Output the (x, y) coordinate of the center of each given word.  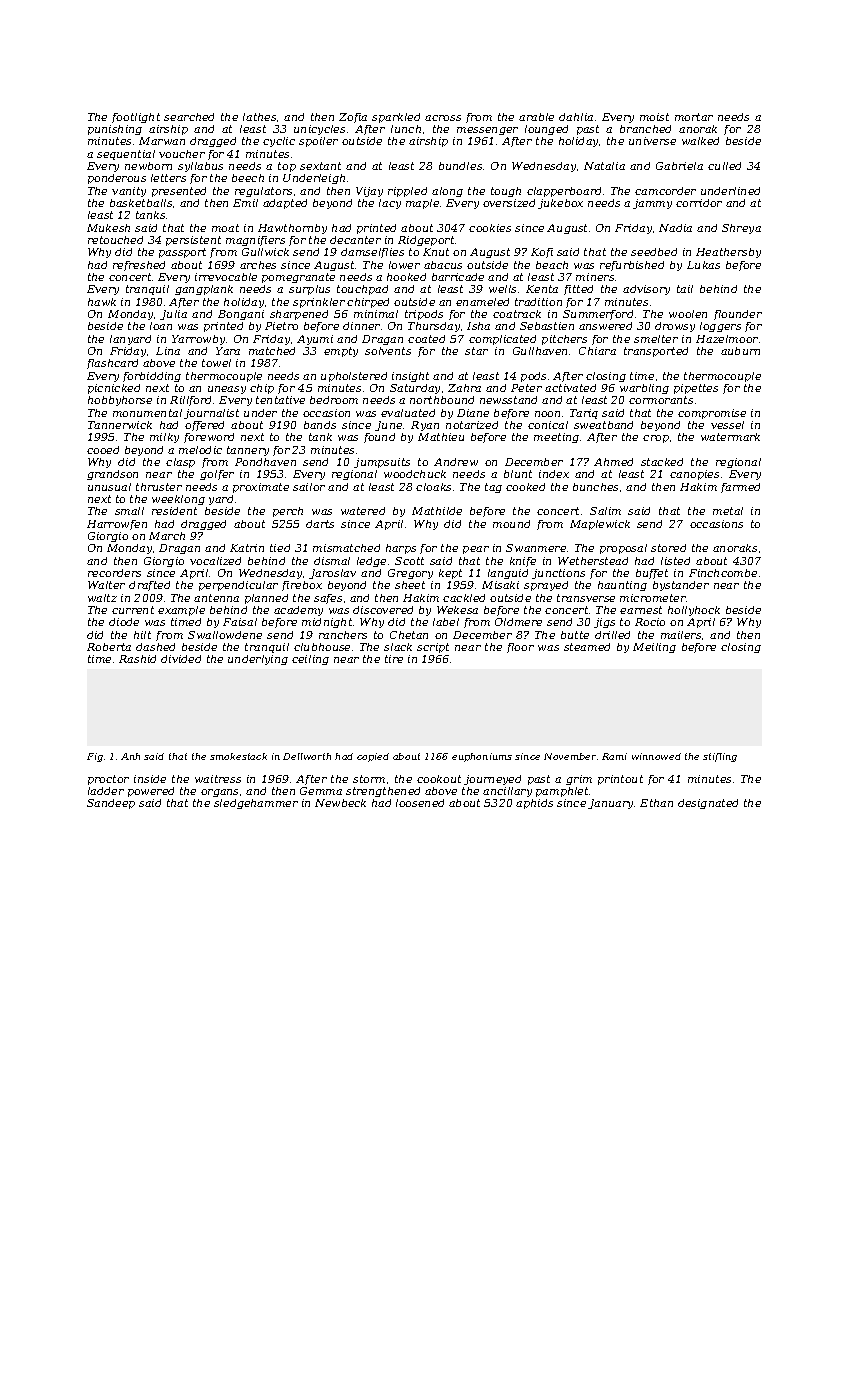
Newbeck (340, 803)
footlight (136, 118)
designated (708, 804)
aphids (534, 804)
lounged (546, 130)
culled (724, 166)
